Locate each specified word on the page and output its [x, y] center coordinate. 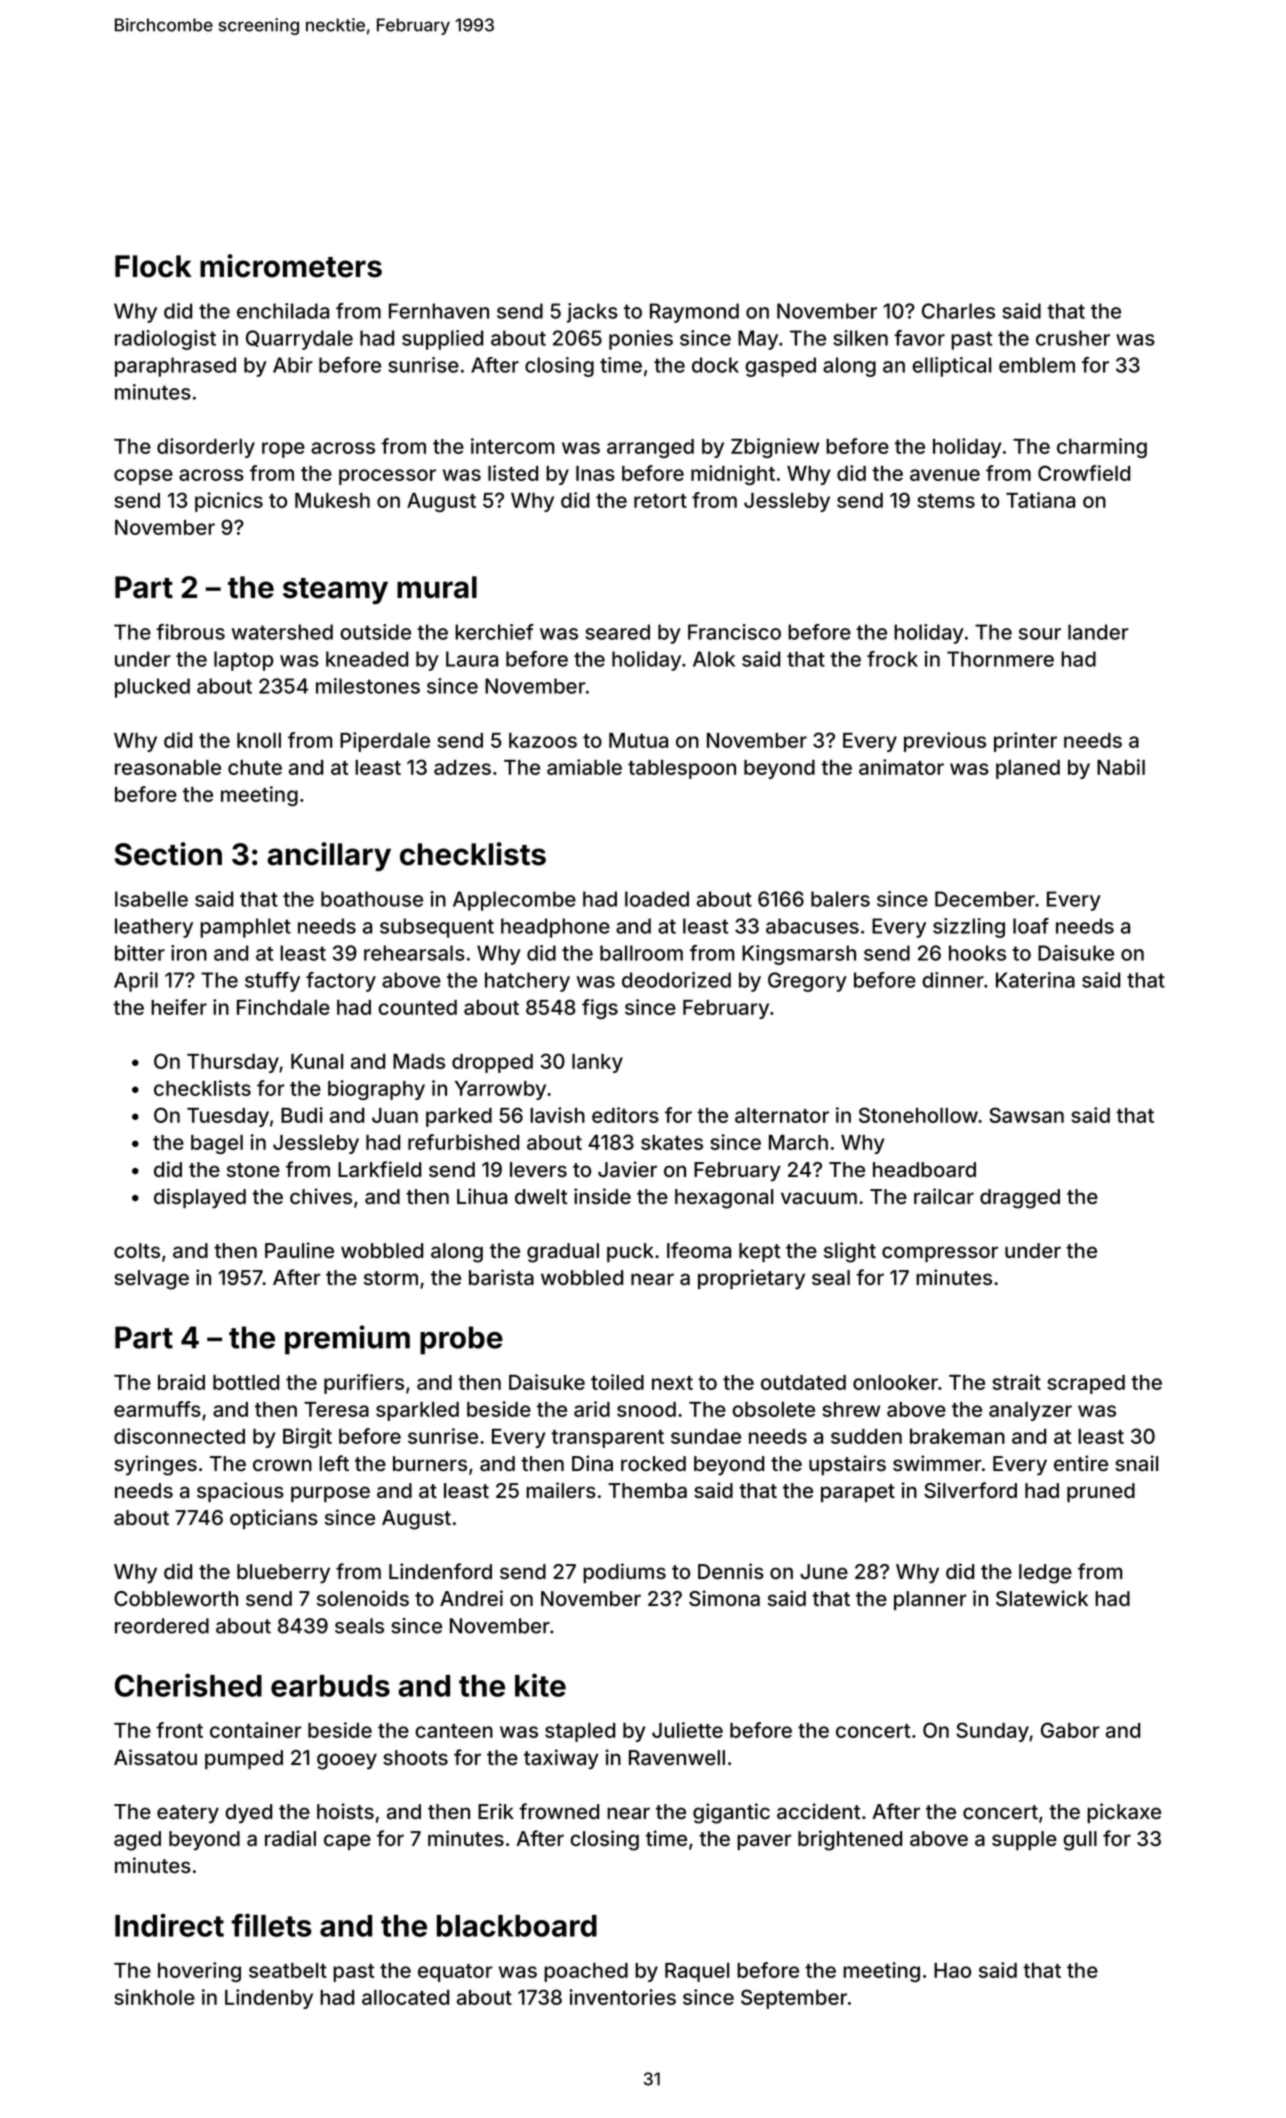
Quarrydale [299, 340]
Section [168, 854]
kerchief [494, 632]
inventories [622, 1997]
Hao [952, 1970]
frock [892, 659]
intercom [512, 446]
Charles [958, 311]
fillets [272, 1925]
